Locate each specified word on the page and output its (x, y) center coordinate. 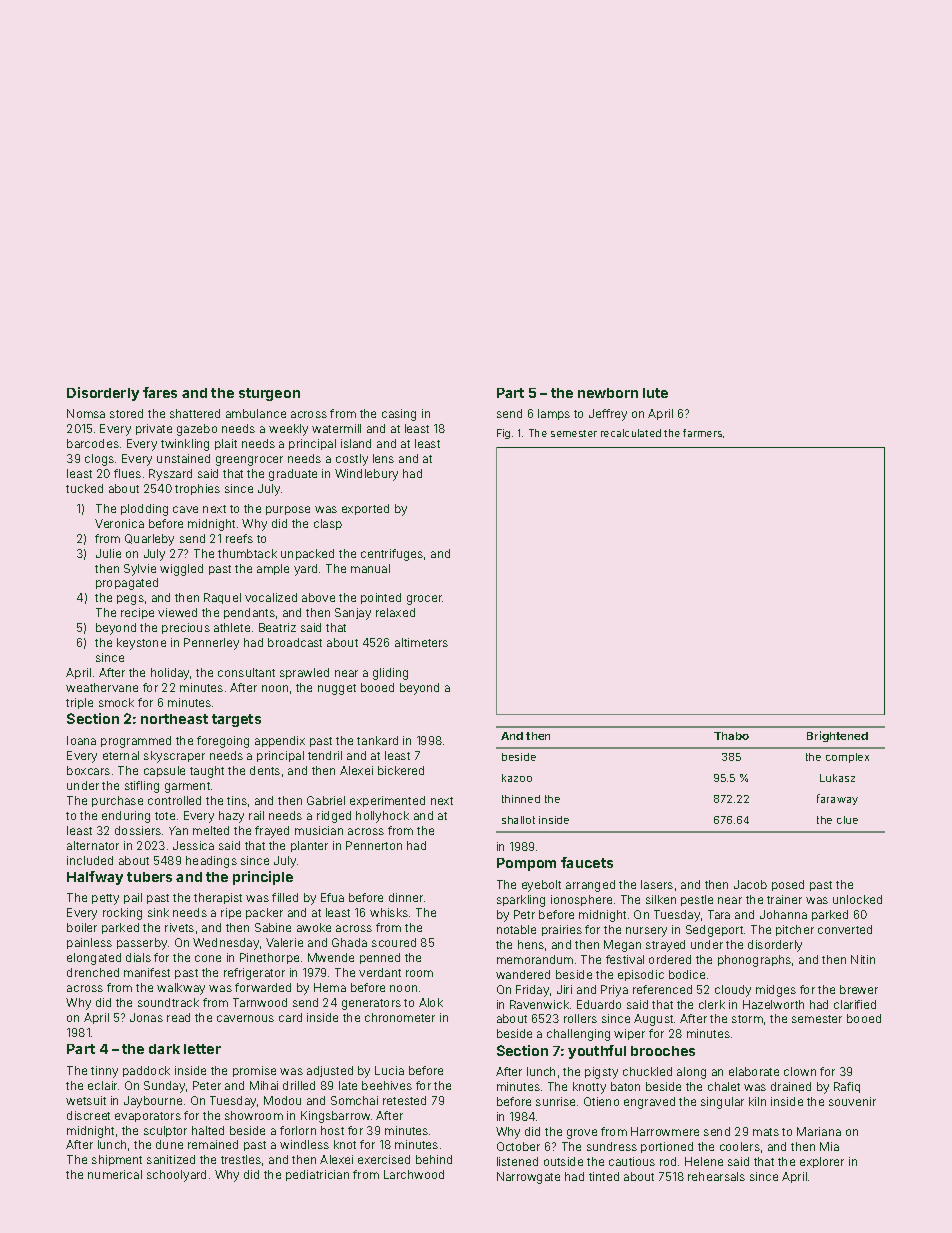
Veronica (119, 523)
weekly (288, 430)
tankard (377, 740)
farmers (702, 433)
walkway (181, 989)
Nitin (863, 959)
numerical (115, 1174)
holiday (170, 674)
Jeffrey (608, 415)
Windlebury (366, 475)
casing (399, 415)
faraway (837, 799)
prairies (562, 930)
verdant (380, 972)
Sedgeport (714, 931)
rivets (179, 927)
